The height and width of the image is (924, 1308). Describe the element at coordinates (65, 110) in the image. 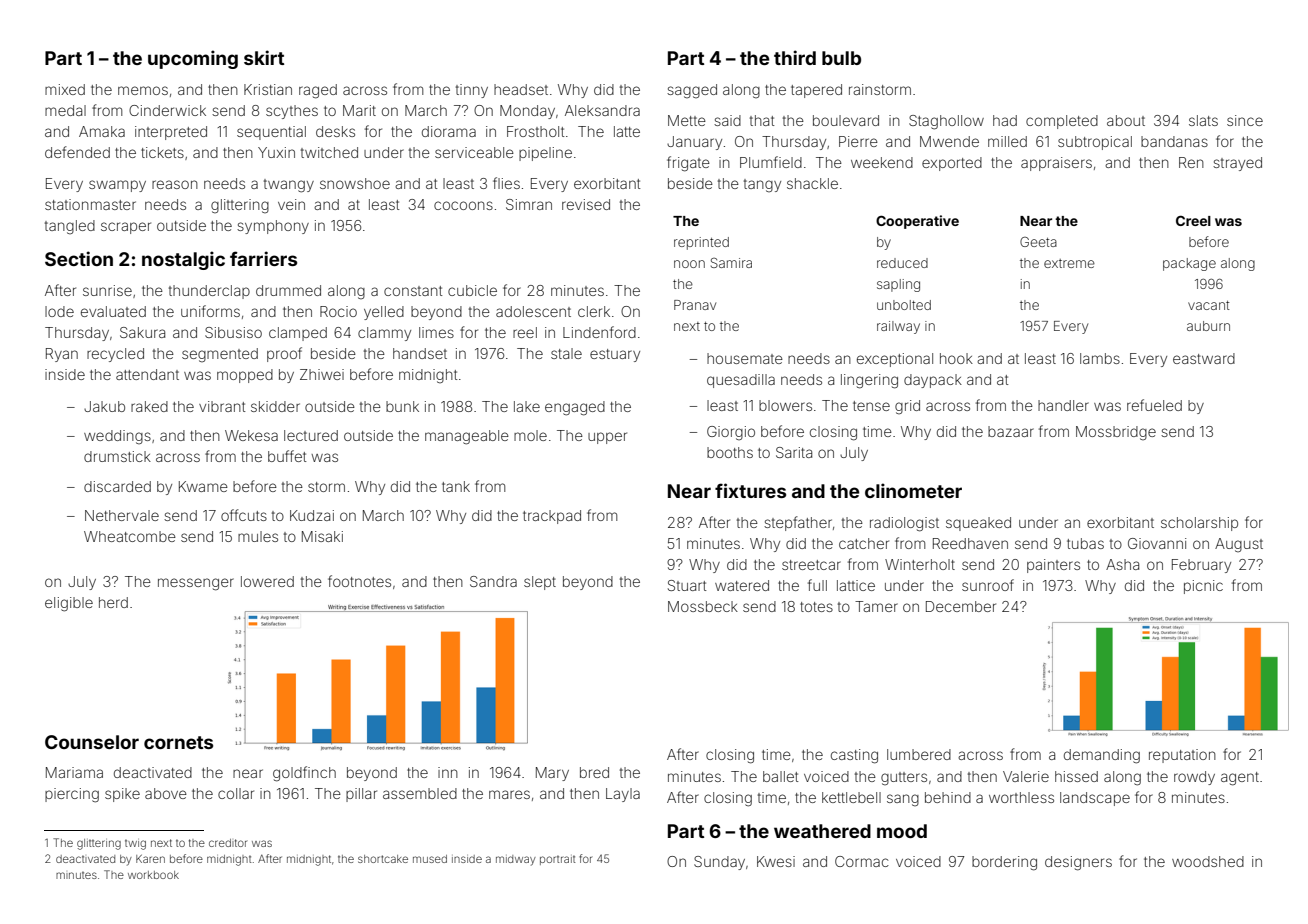

I see `medal` at that location.
